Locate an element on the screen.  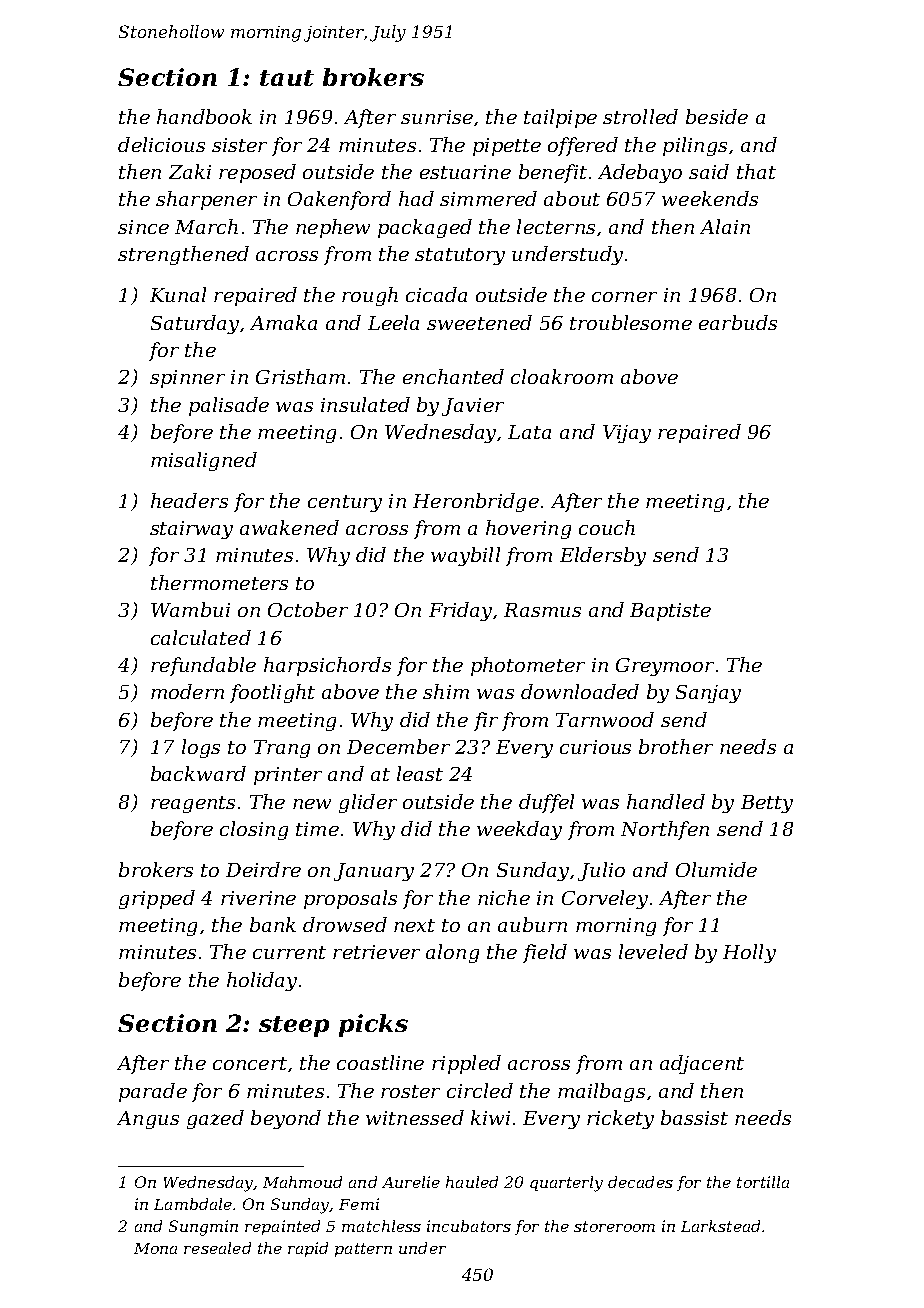
picks is located at coordinates (373, 1025).
